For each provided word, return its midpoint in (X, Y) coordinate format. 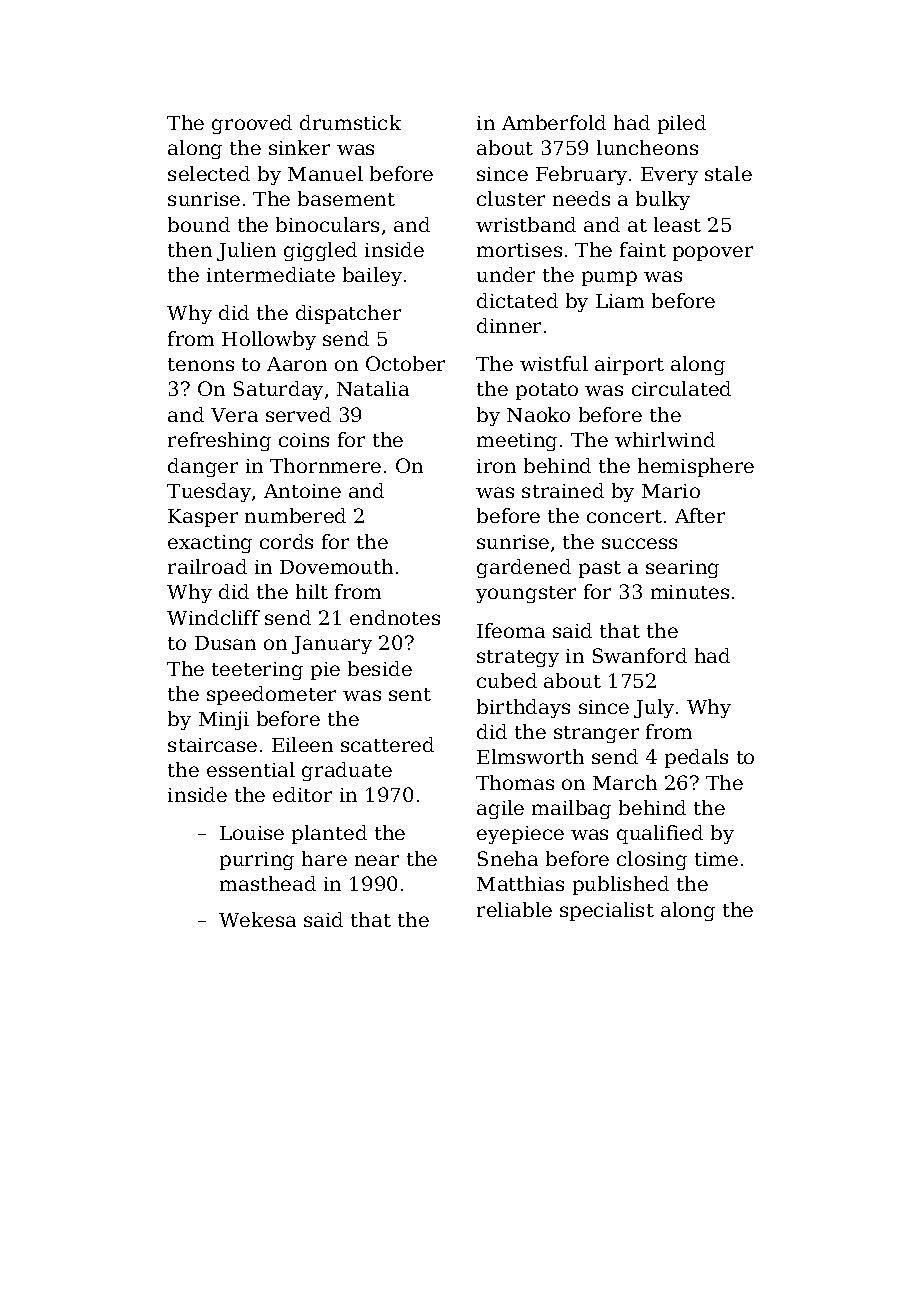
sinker (299, 147)
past (600, 569)
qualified (660, 834)
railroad (207, 566)
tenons (201, 364)
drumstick (350, 122)
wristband (526, 224)
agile (500, 809)
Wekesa (257, 919)
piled (682, 124)
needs (581, 198)
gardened (524, 568)
